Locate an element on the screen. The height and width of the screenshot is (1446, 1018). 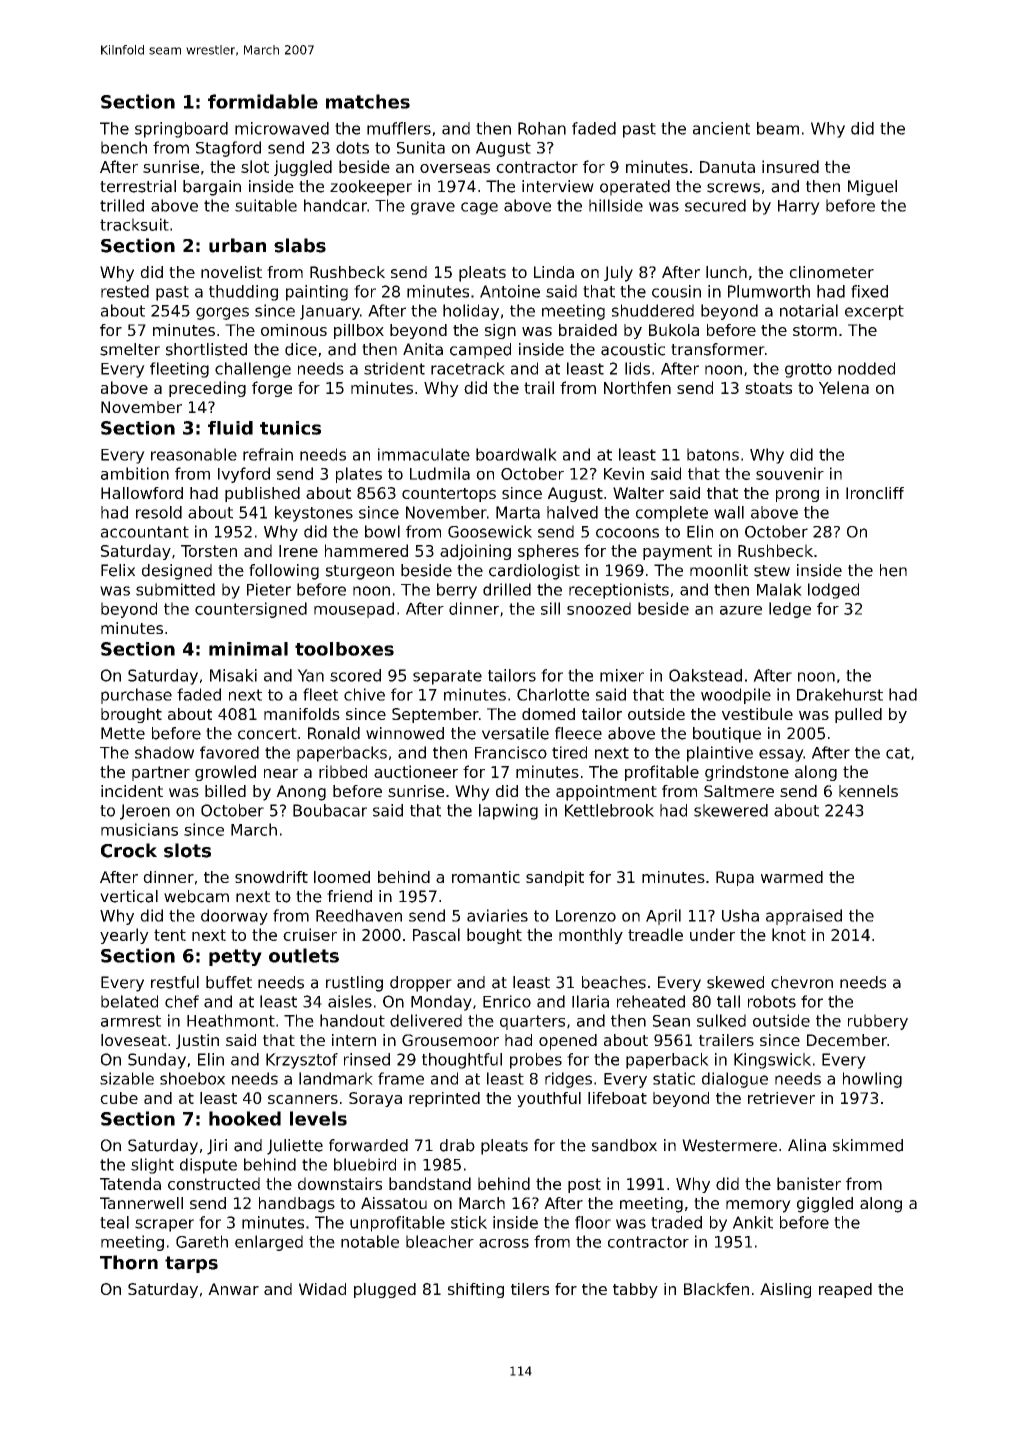
springboard is located at coordinates (181, 130).
